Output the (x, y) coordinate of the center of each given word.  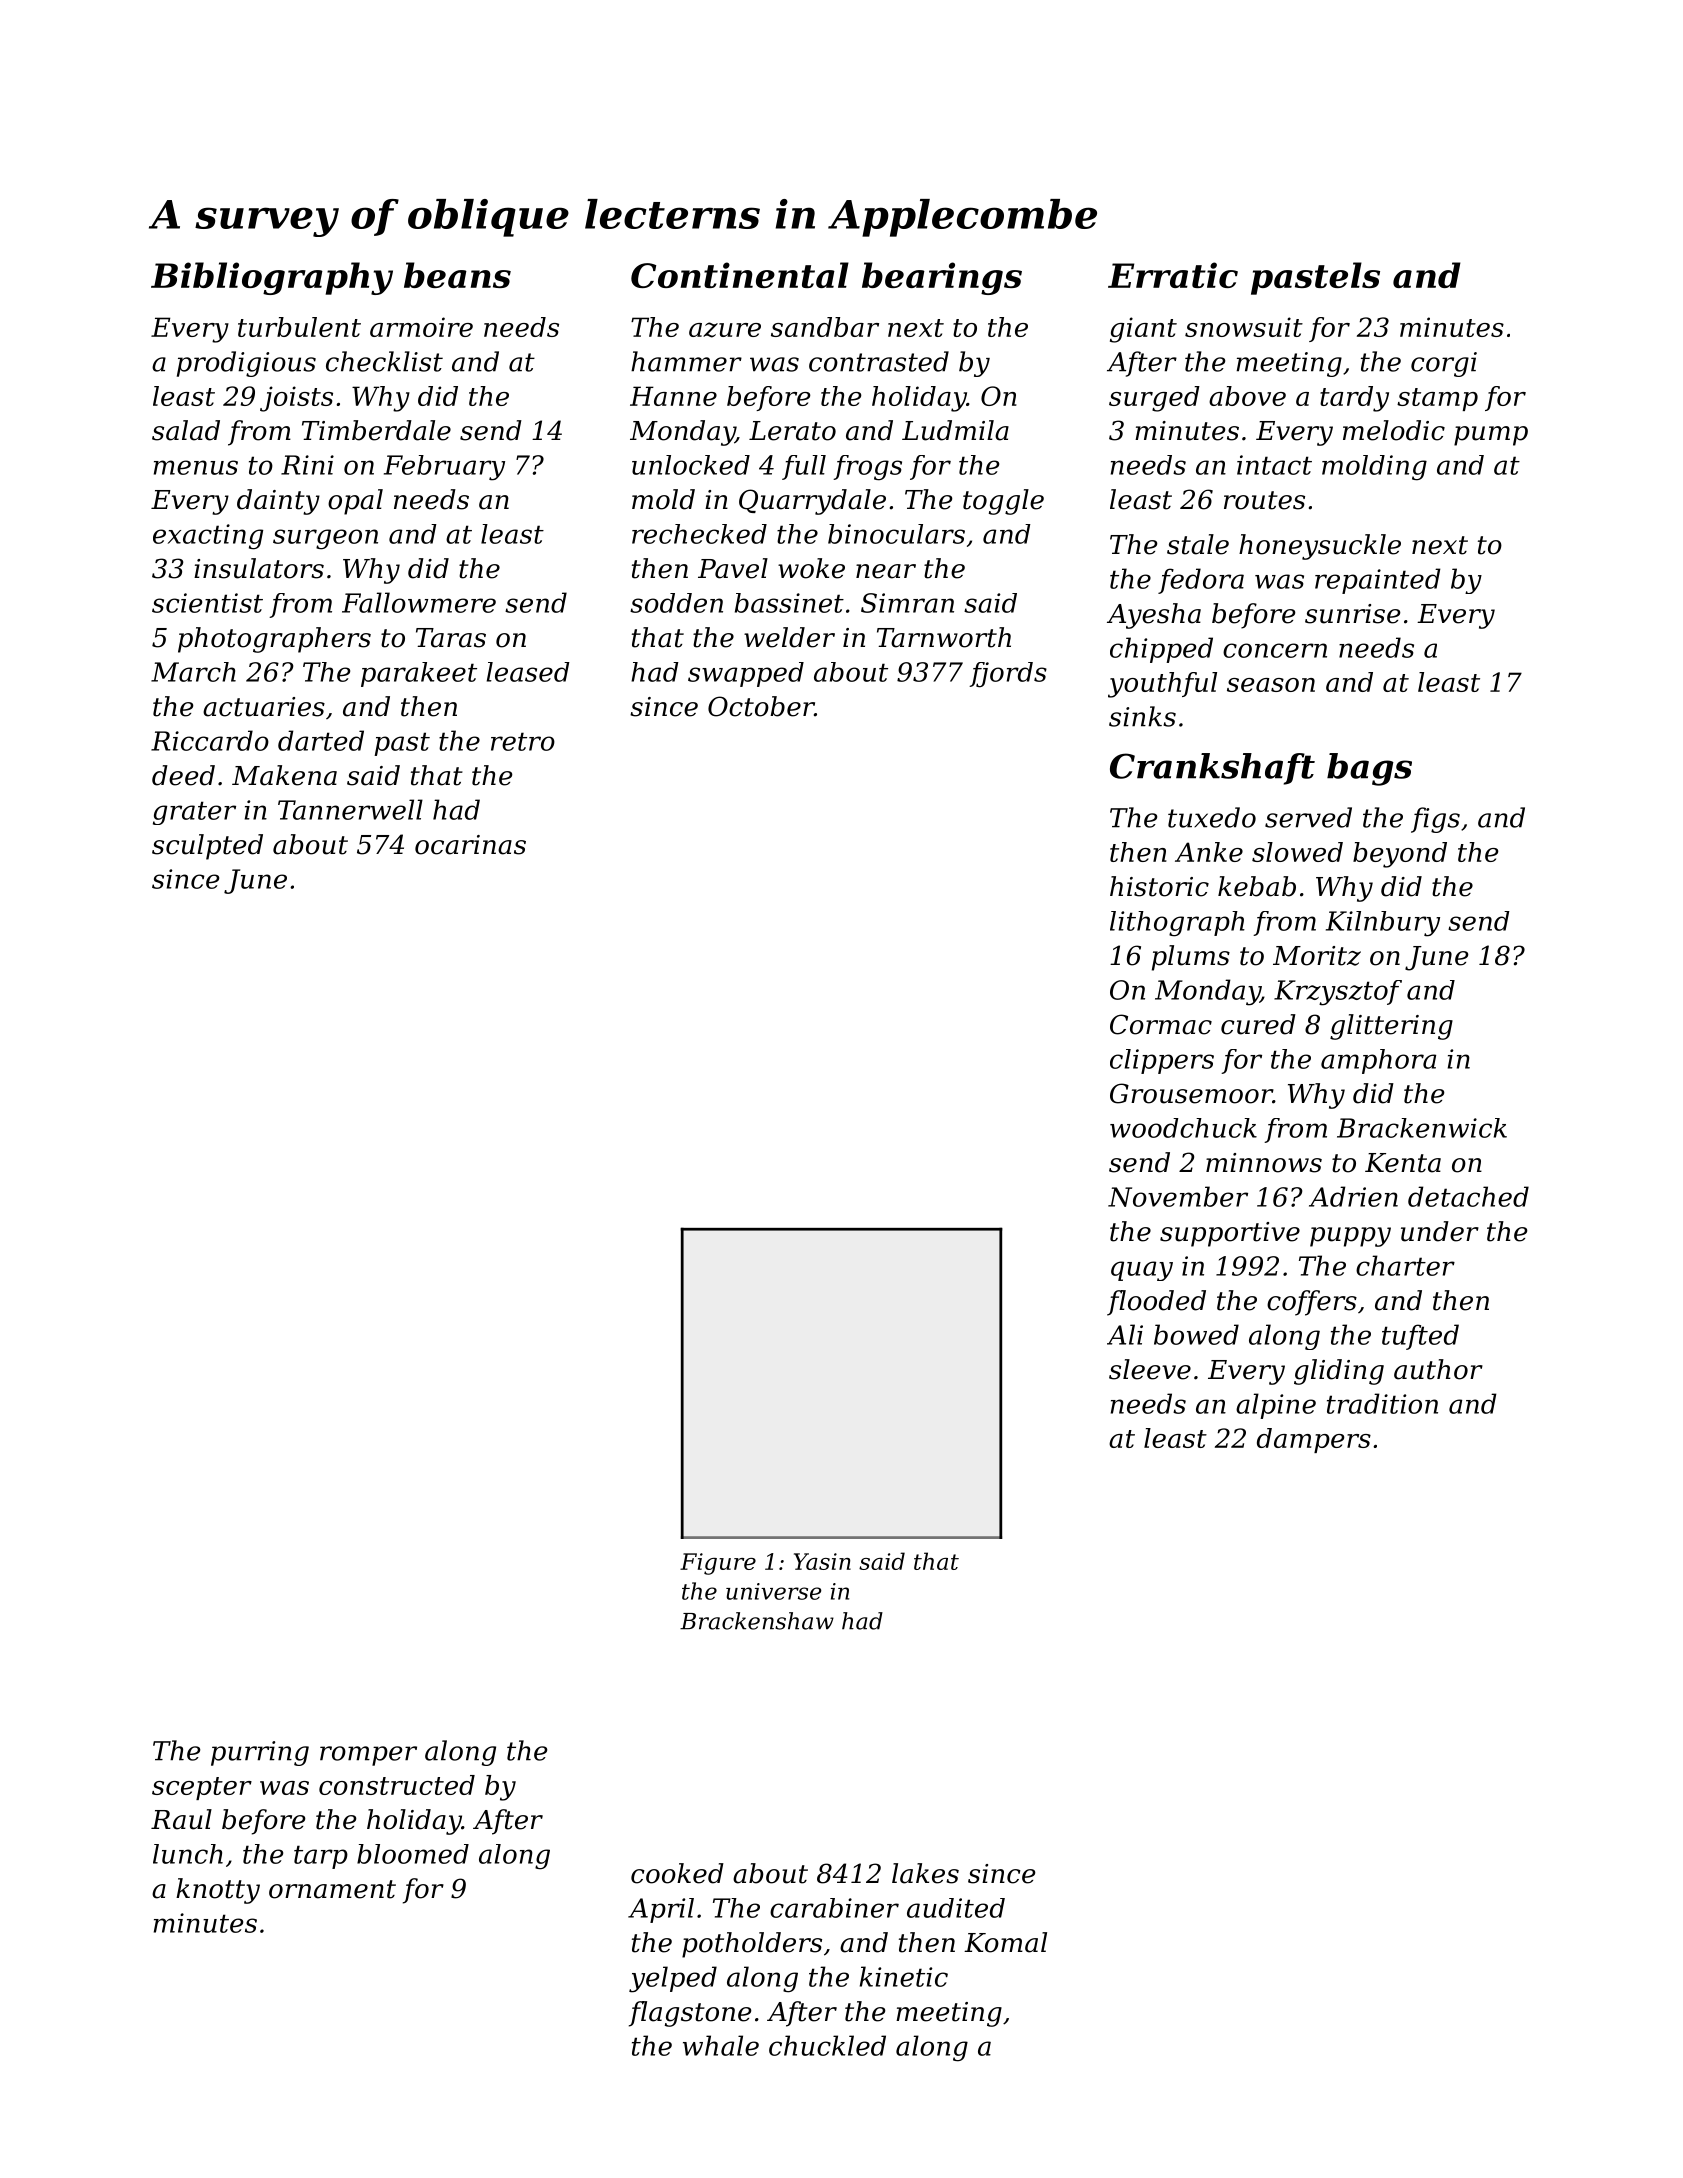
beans (457, 275)
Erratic (1173, 275)
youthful (1162, 685)
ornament (332, 1889)
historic (1159, 886)
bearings (942, 278)
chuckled (827, 2045)
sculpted (207, 847)
